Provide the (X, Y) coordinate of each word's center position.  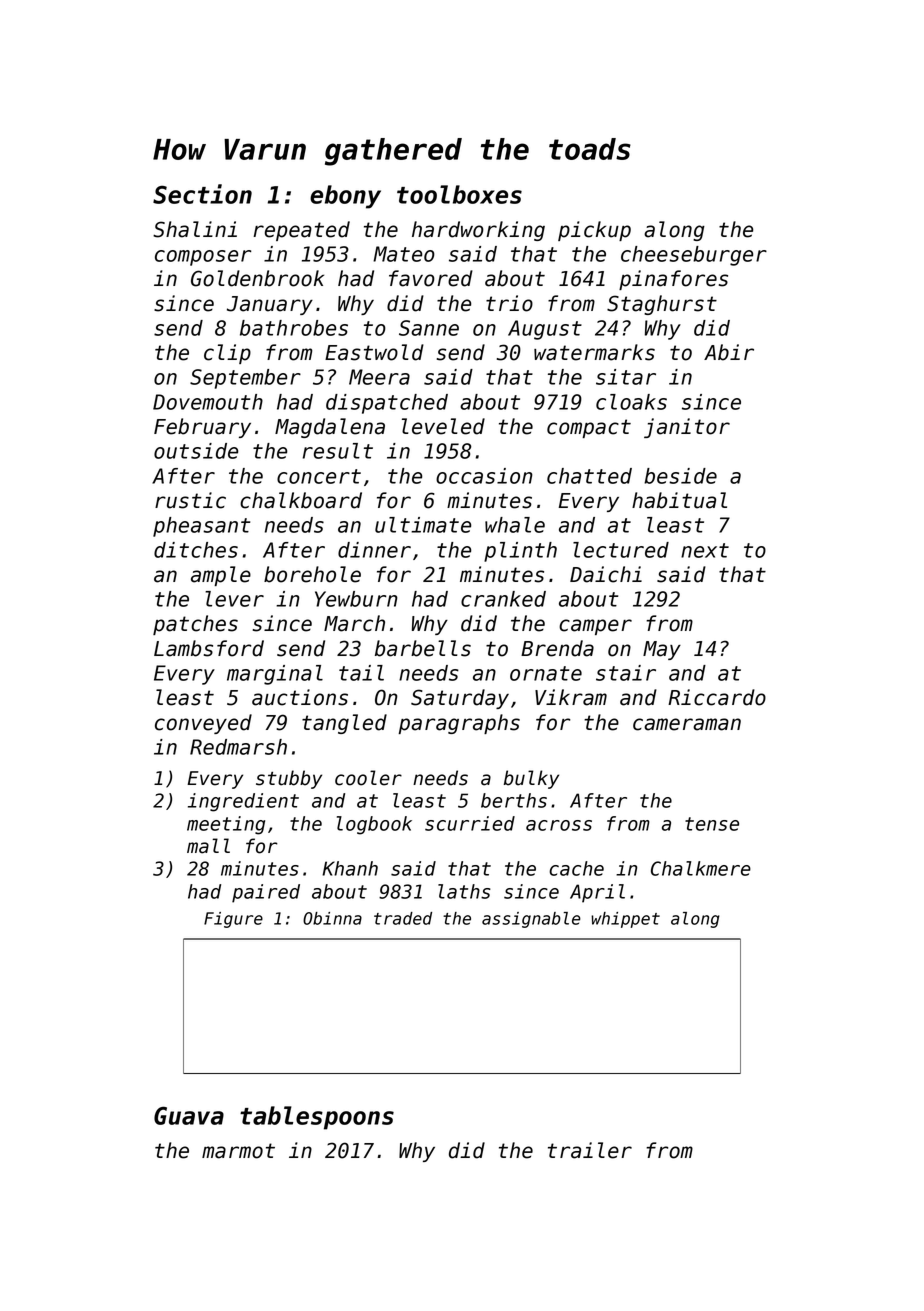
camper (595, 627)
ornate (546, 673)
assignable (531, 920)
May (662, 650)
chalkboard (301, 500)
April (597, 893)
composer (203, 258)
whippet (625, 920)
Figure (233, 920)
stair (626, 673)
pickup (594, 231)
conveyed (203, 724)
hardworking (478, 231)
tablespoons (317, 1118)
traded (403, 918)
